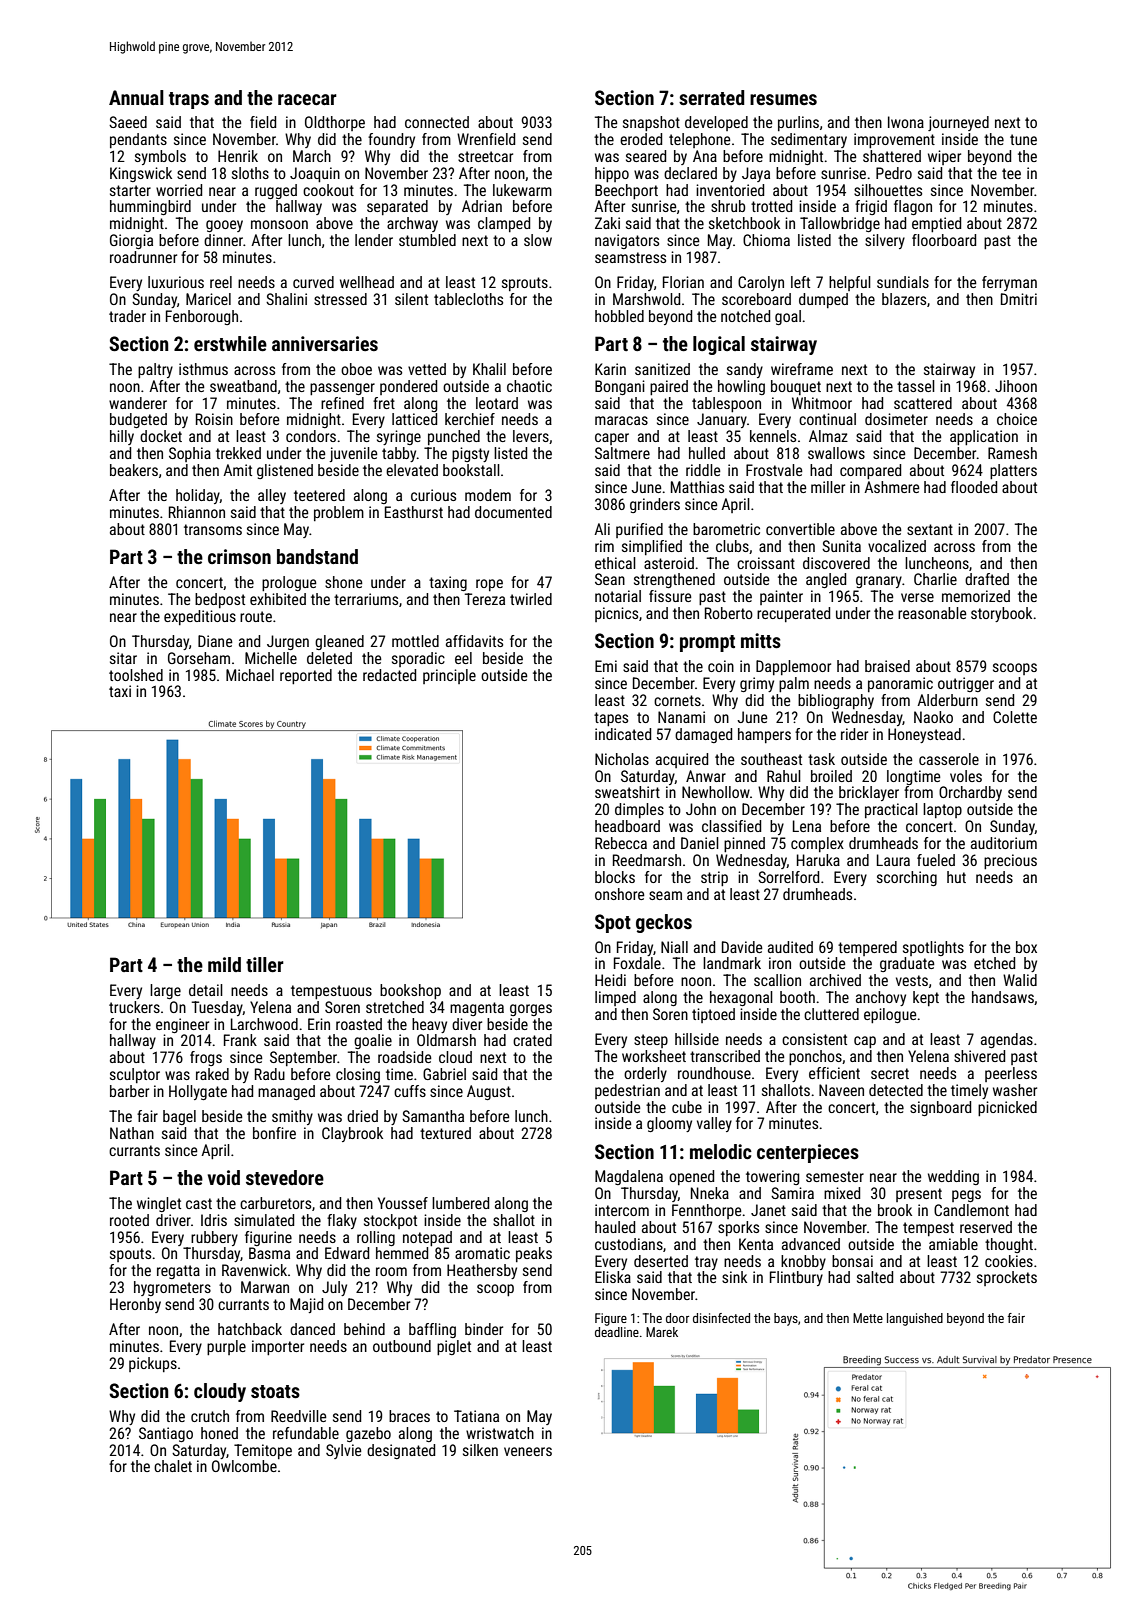 The image size is (1147, 1622). Describe the element at coordinates (834, 1073) in the image. I see `efficient` at that location.
